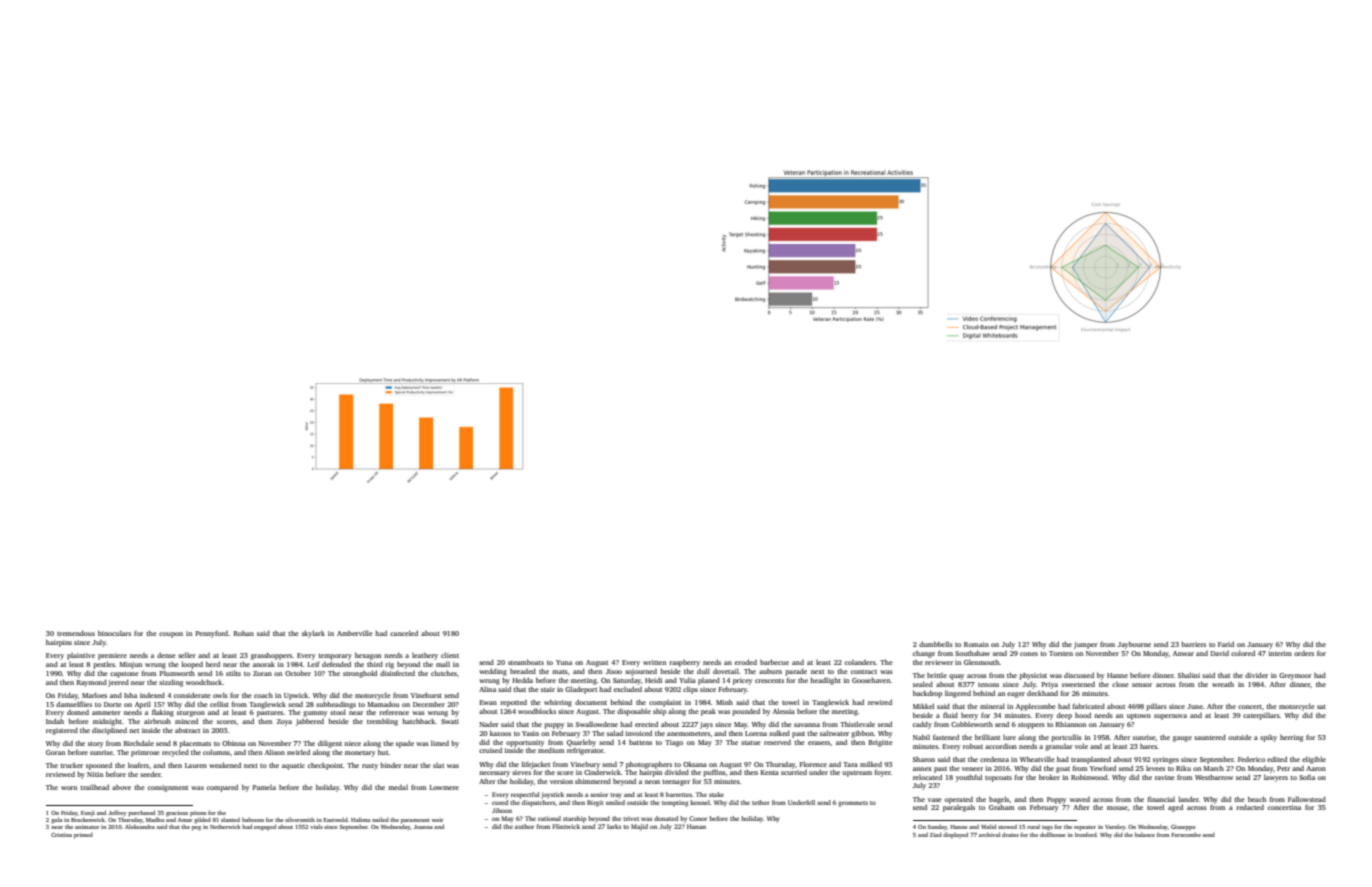 Image resolution: width=1372 pixels, height=887 pixels. Describe the element at coordinates (935, 644) in the screenshot. I see `dumbbells` at that location.
